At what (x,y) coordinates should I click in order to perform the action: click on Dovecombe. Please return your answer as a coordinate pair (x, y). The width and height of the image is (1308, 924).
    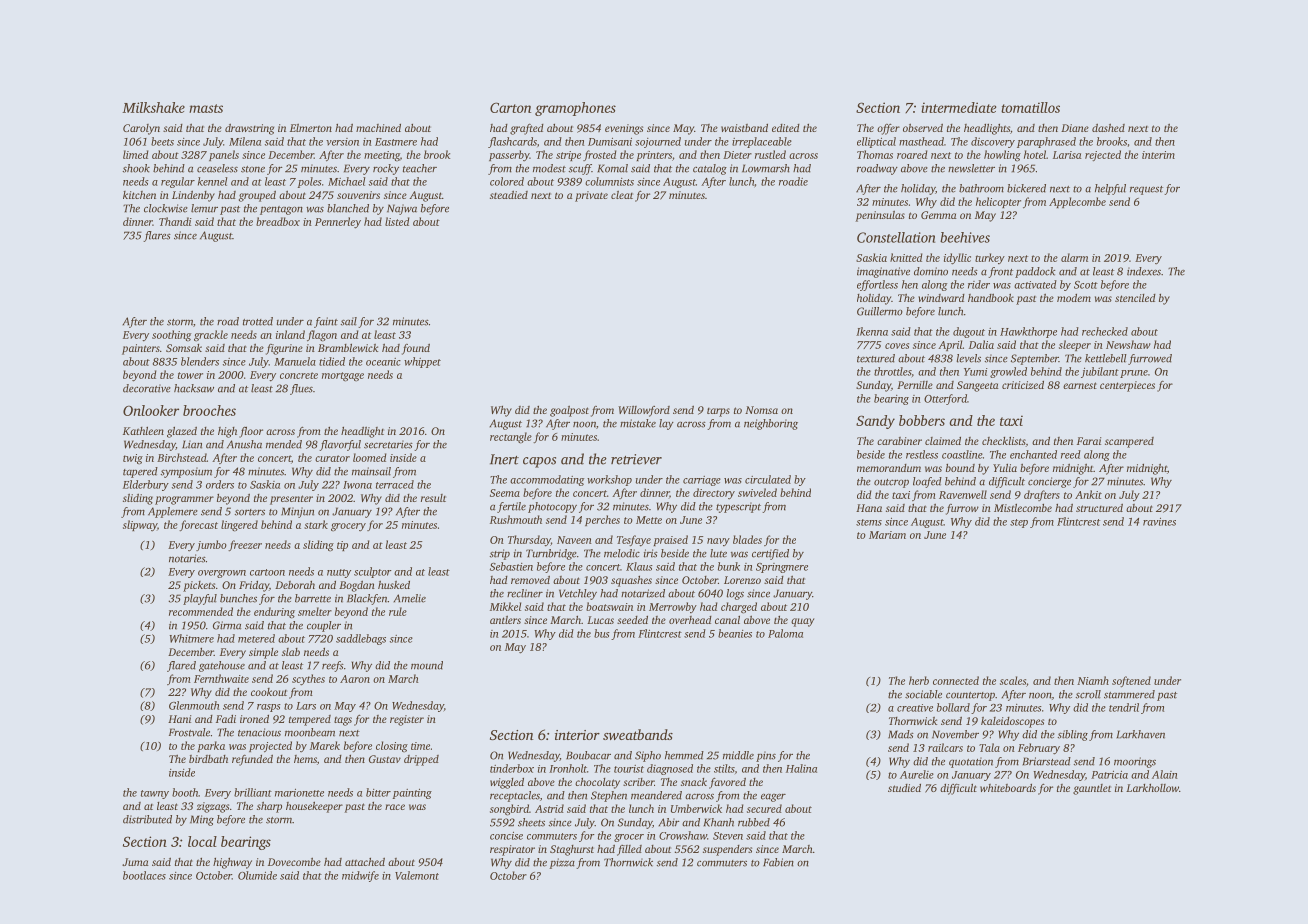
    Looking at the image, I should click on (294, 861).
